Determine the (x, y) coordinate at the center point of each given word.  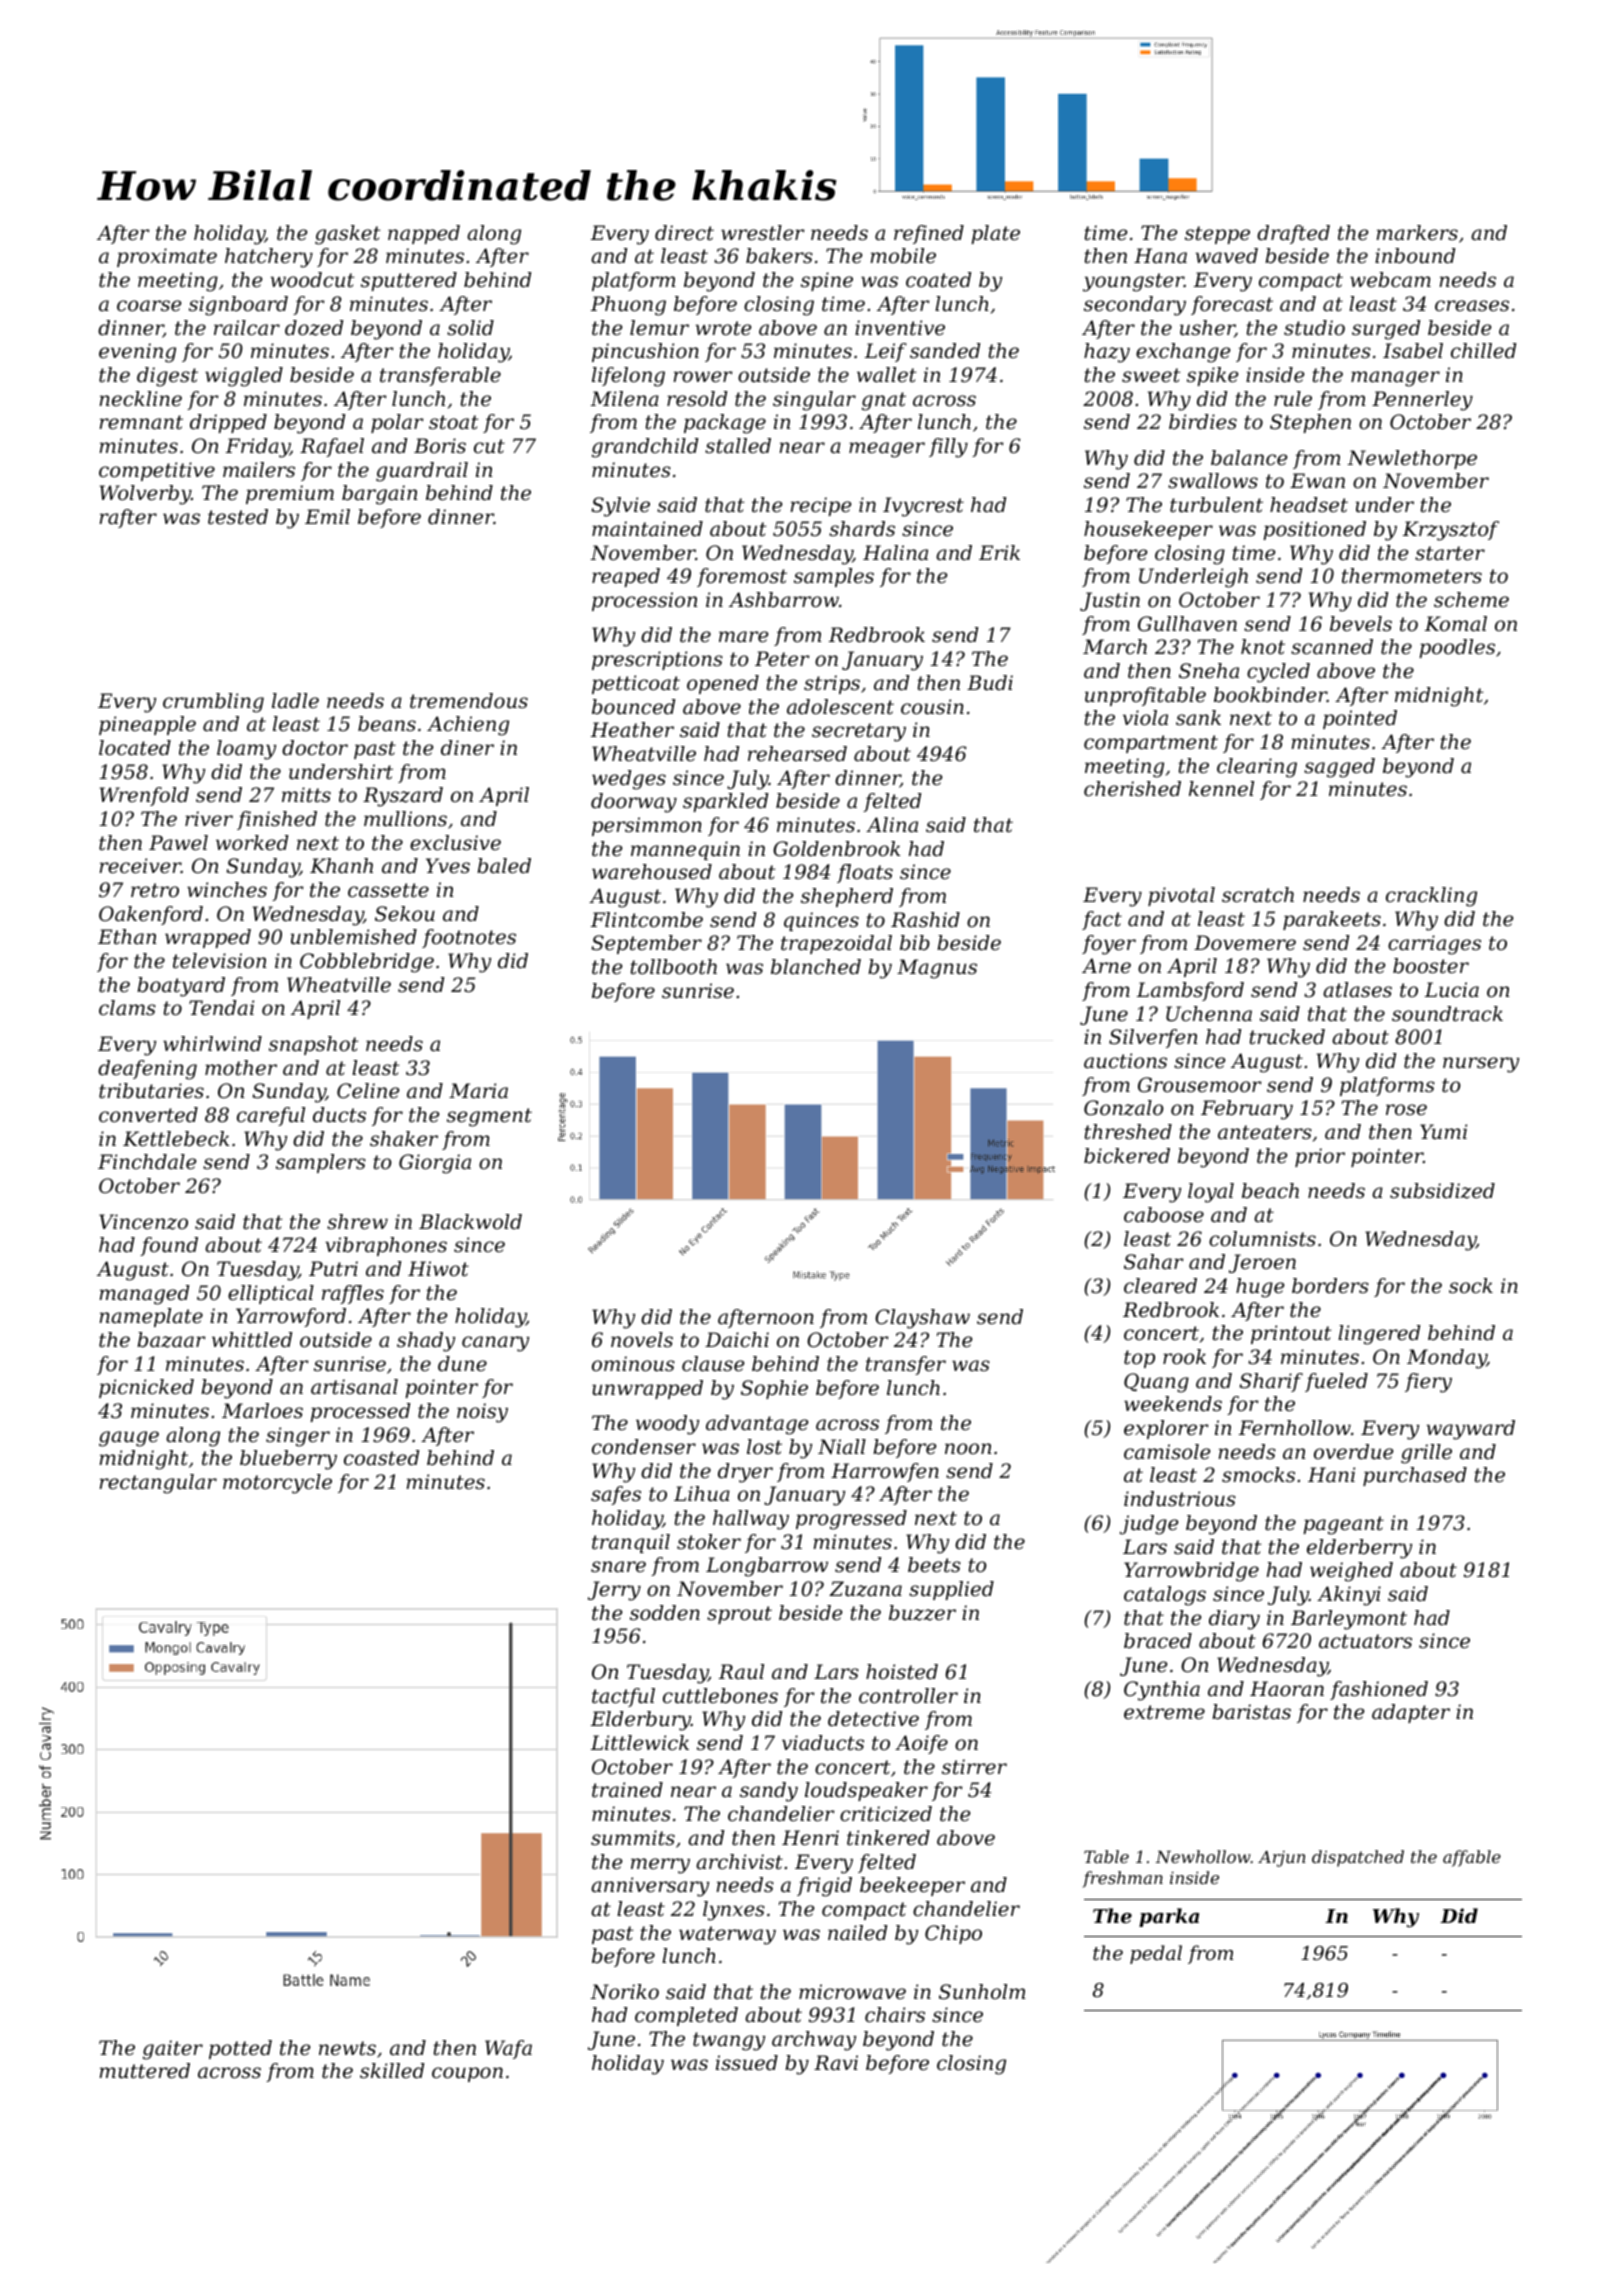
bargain (379, 495)
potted (240, 2049)
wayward (1470, 1430)
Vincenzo (143, 1222)
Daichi (737, 1340)
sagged (1339, 768)
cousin (932, 707)
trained (627, 1790)
